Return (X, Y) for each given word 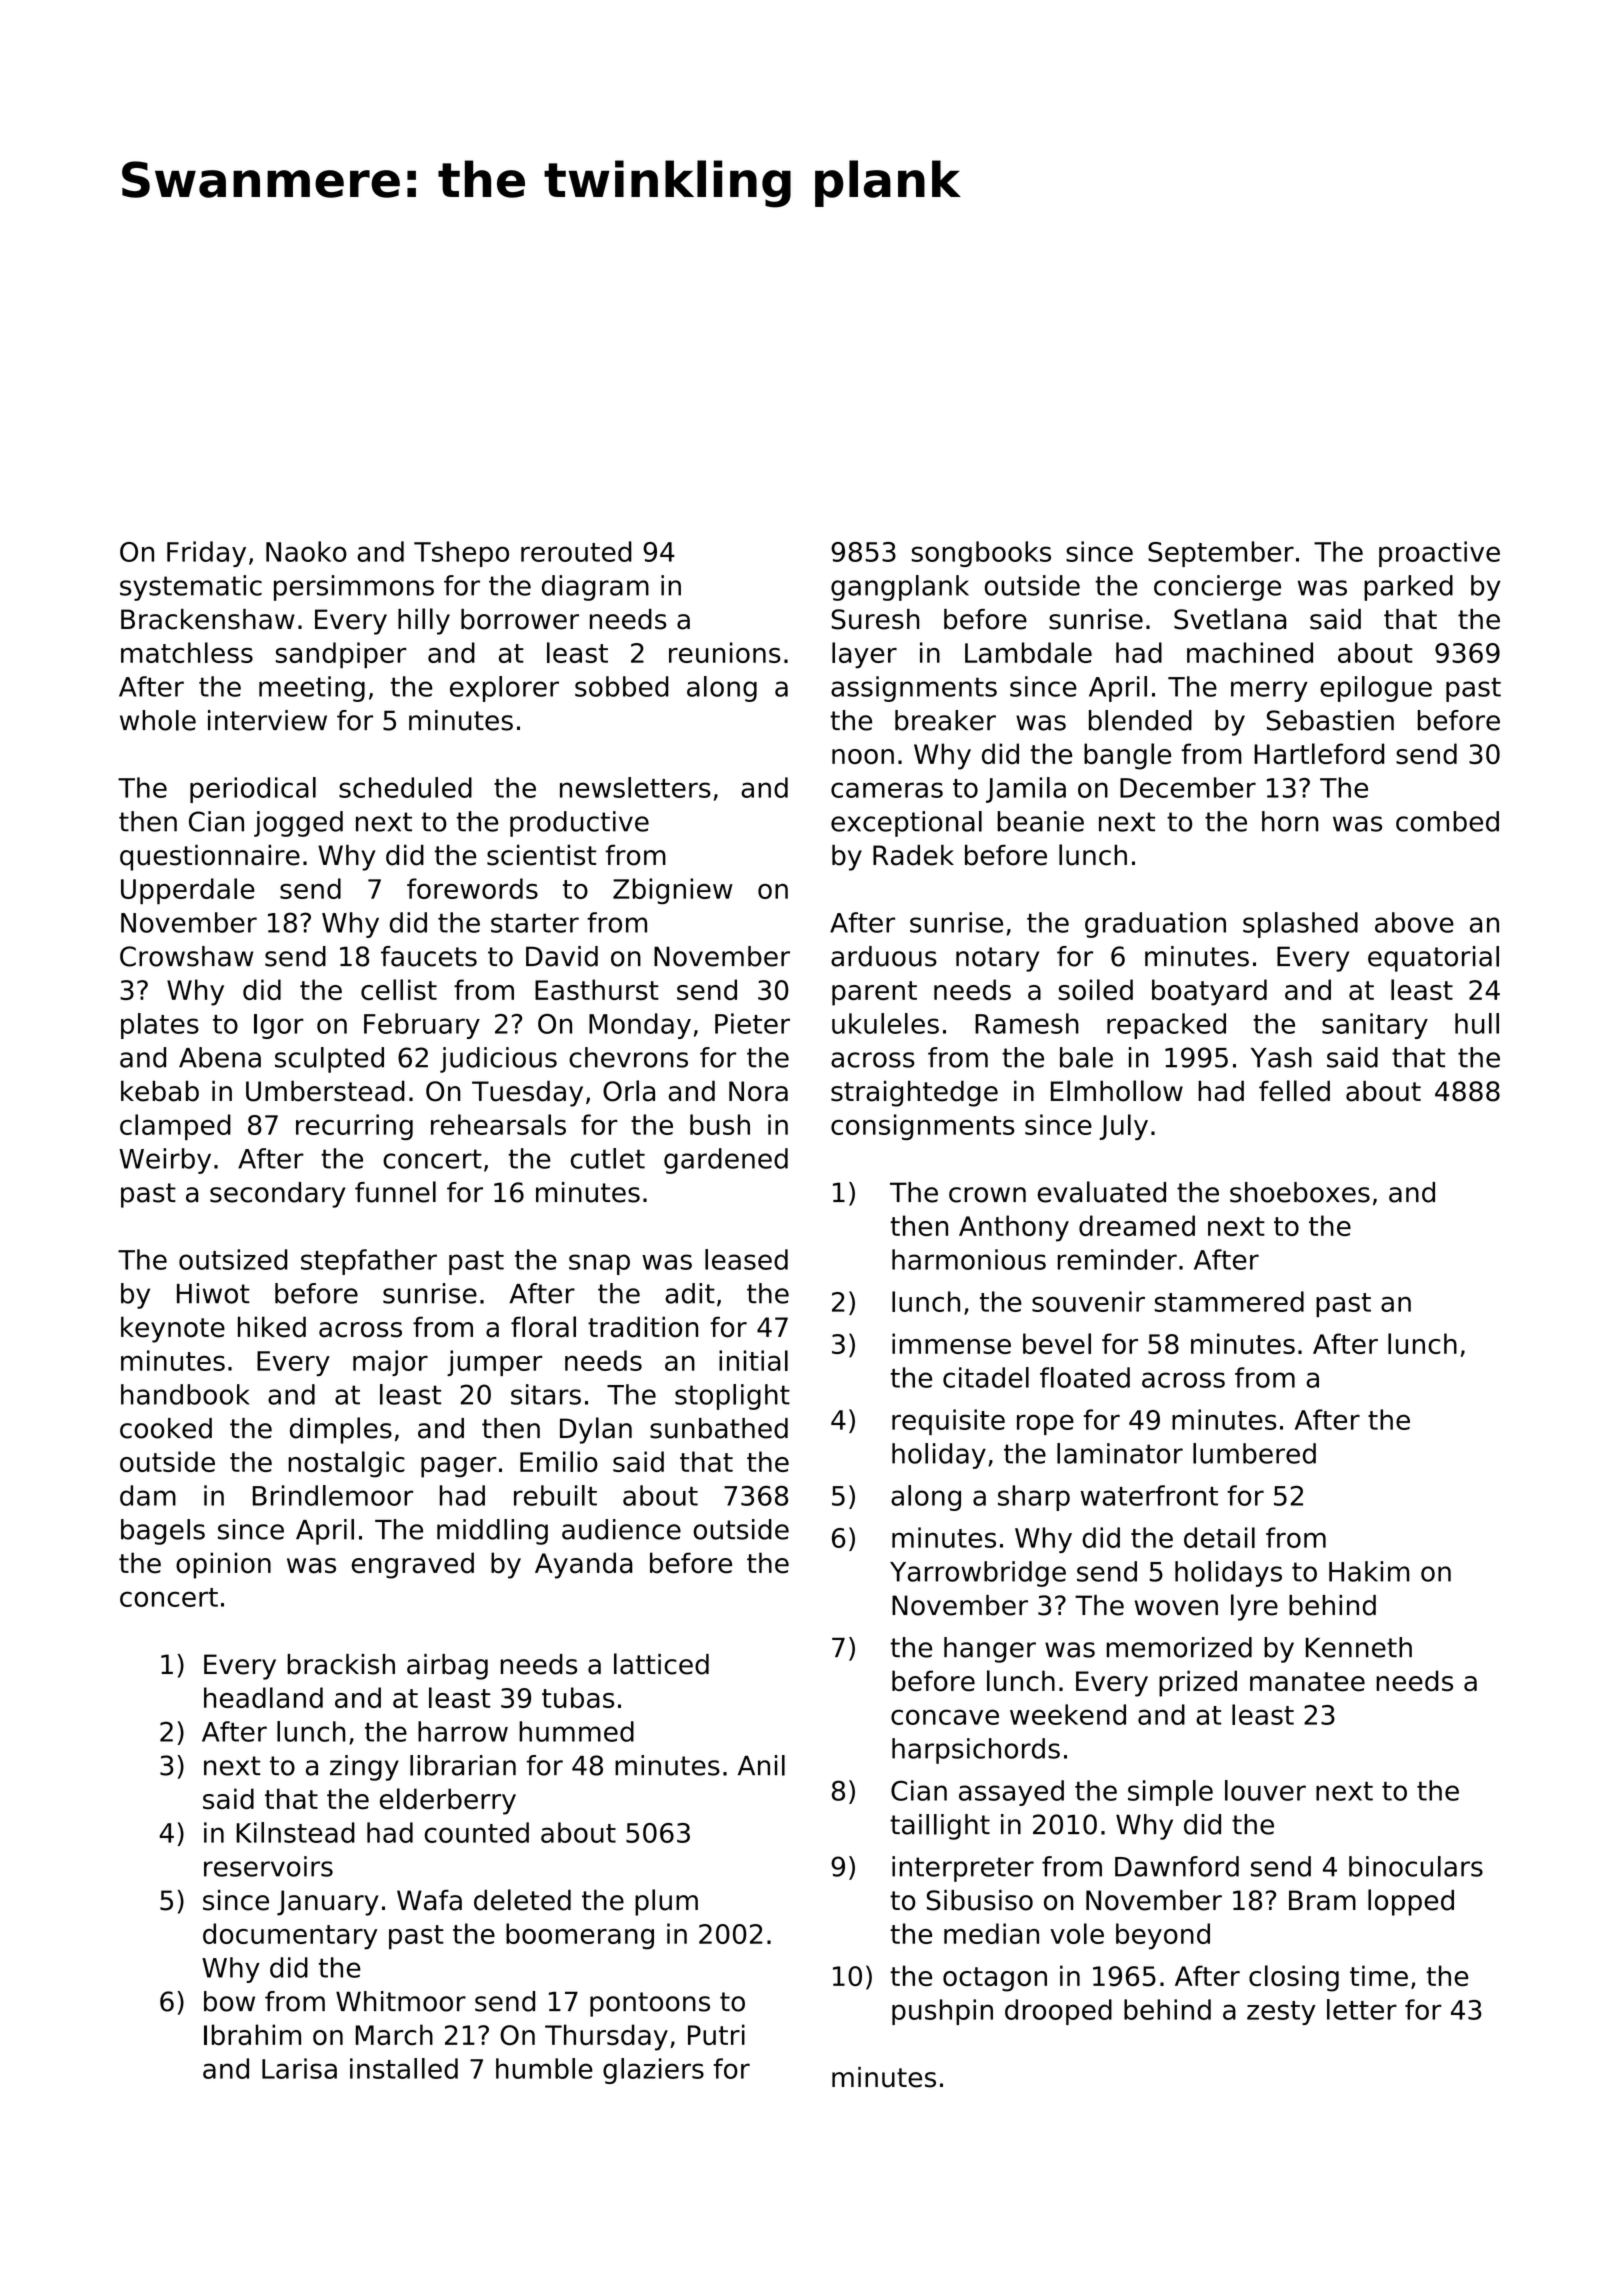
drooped (1058, 2012)
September (1221, 554)
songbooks (981, 554)
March (394, 2034)
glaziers (653, 2071)
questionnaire (210, 857)
